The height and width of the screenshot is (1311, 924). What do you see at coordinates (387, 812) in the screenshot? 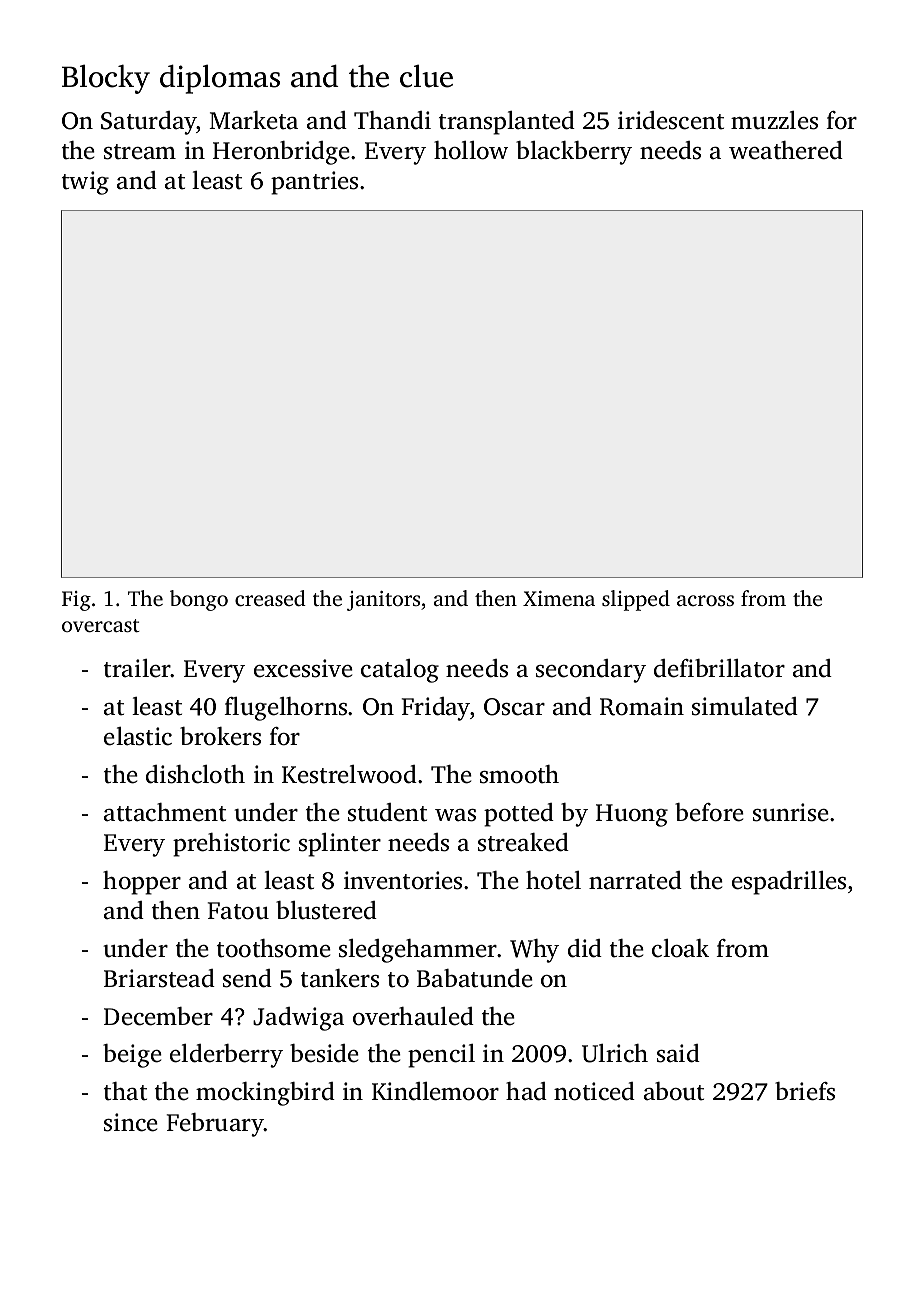
I see `student` at bounding box center [387, 812].
